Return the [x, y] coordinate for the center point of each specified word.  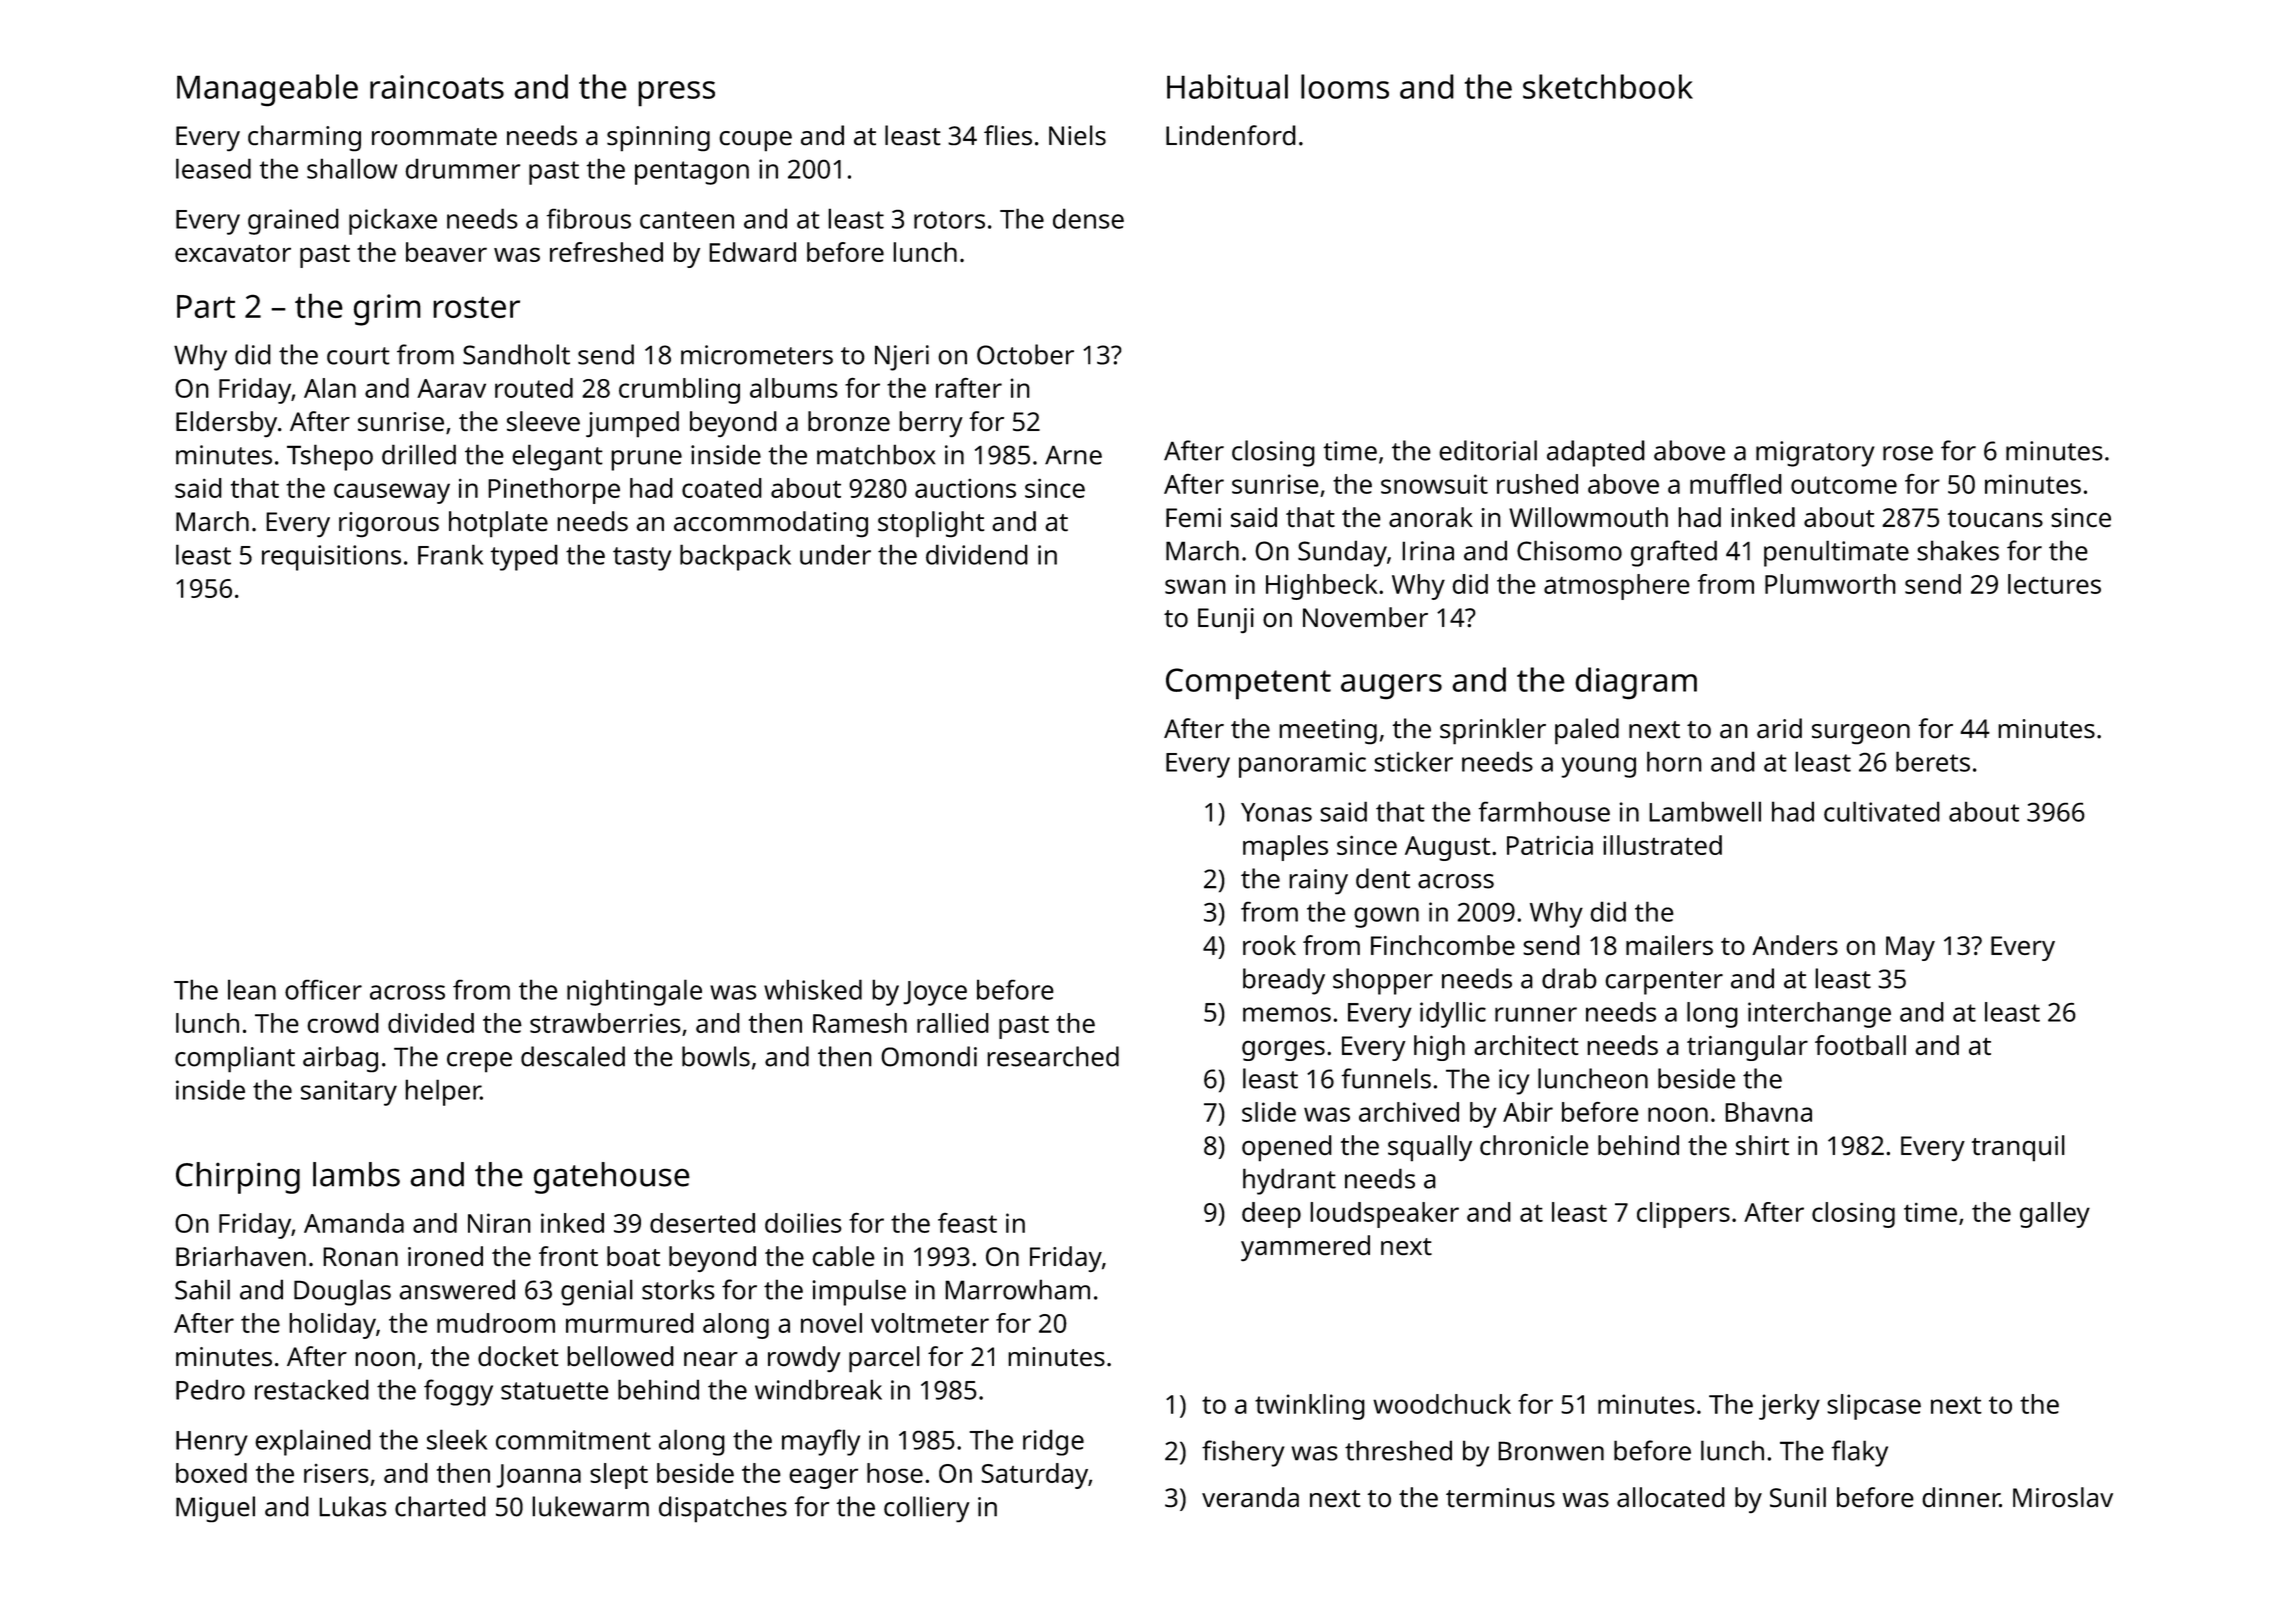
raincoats [437, 87]
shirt [1762, 1145]
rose [1908, 453]
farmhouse [1544, 811]
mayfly [821, 1442]
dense [1088, 218]
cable [843, 1256]
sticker [1413, 761]
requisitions [331, 558]
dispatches [723, 1509]
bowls [716, 1056]
